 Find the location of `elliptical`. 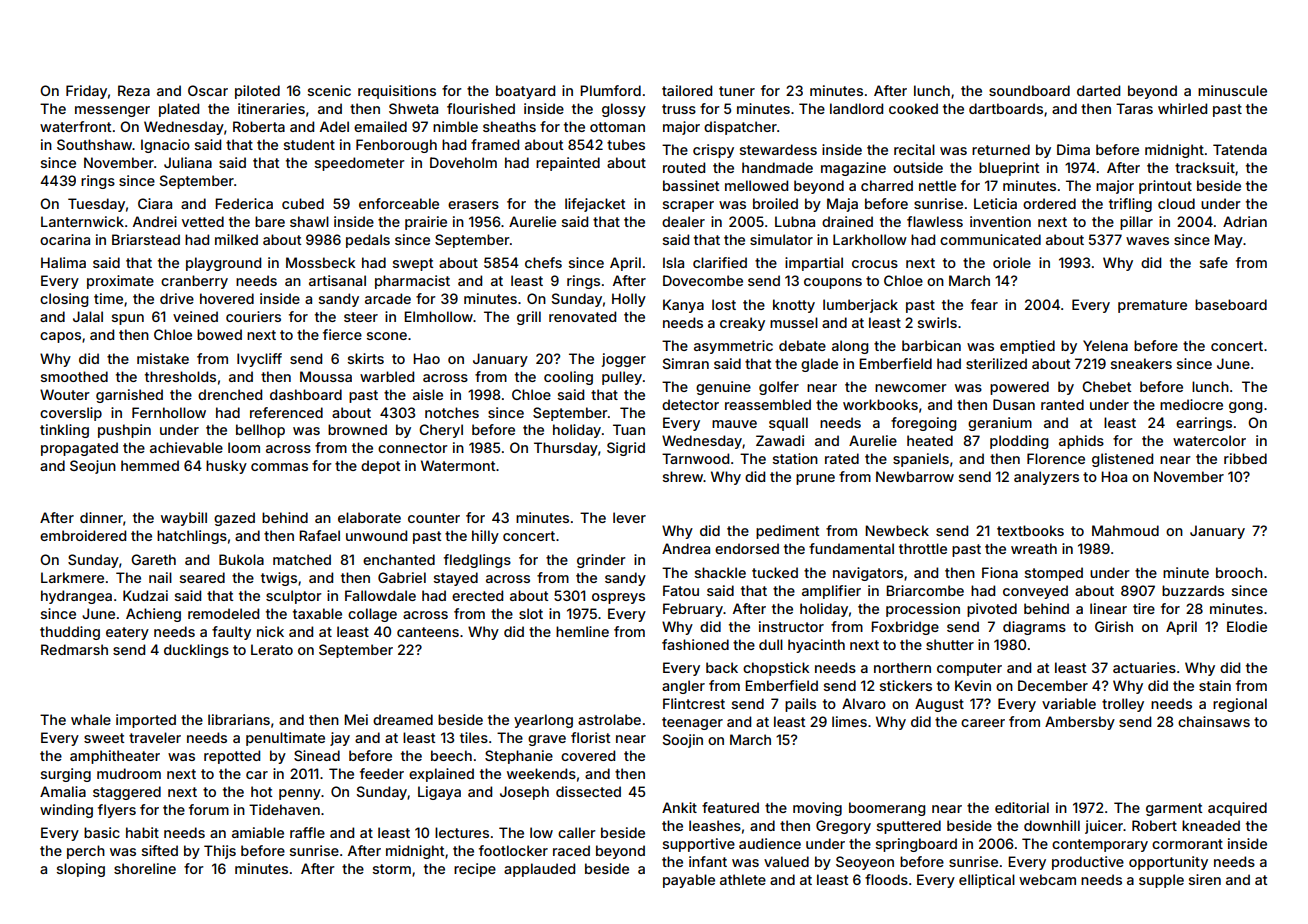

elliptical is located at coordinates (987, 881).
